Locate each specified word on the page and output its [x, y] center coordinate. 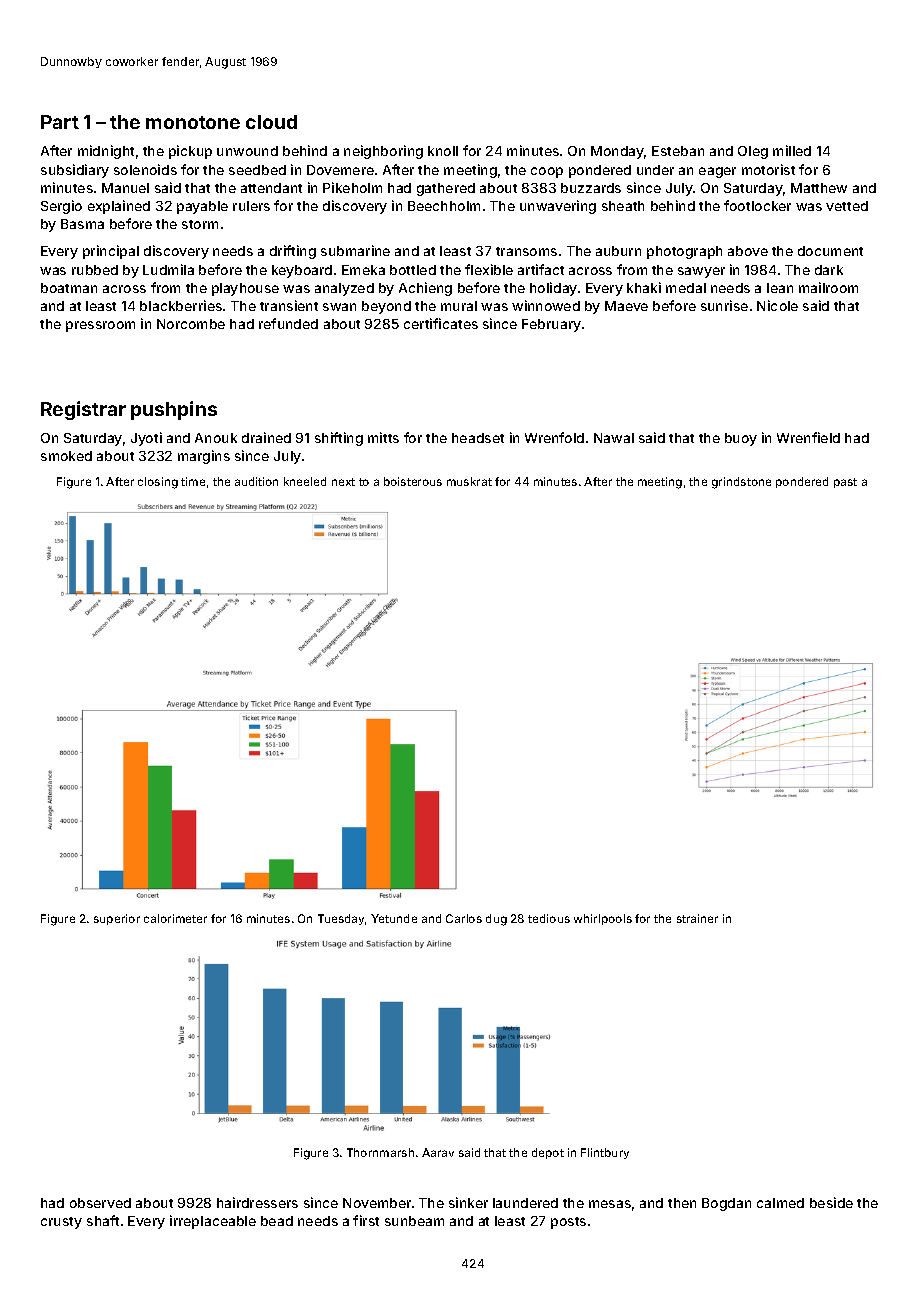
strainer [697, 918]
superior [117, 919]
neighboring [383, 152]
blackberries [181, 305]
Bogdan [726, 1204]
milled [792, 150]
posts [568, 1223]
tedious [549, 918]
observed [100, 1203]
